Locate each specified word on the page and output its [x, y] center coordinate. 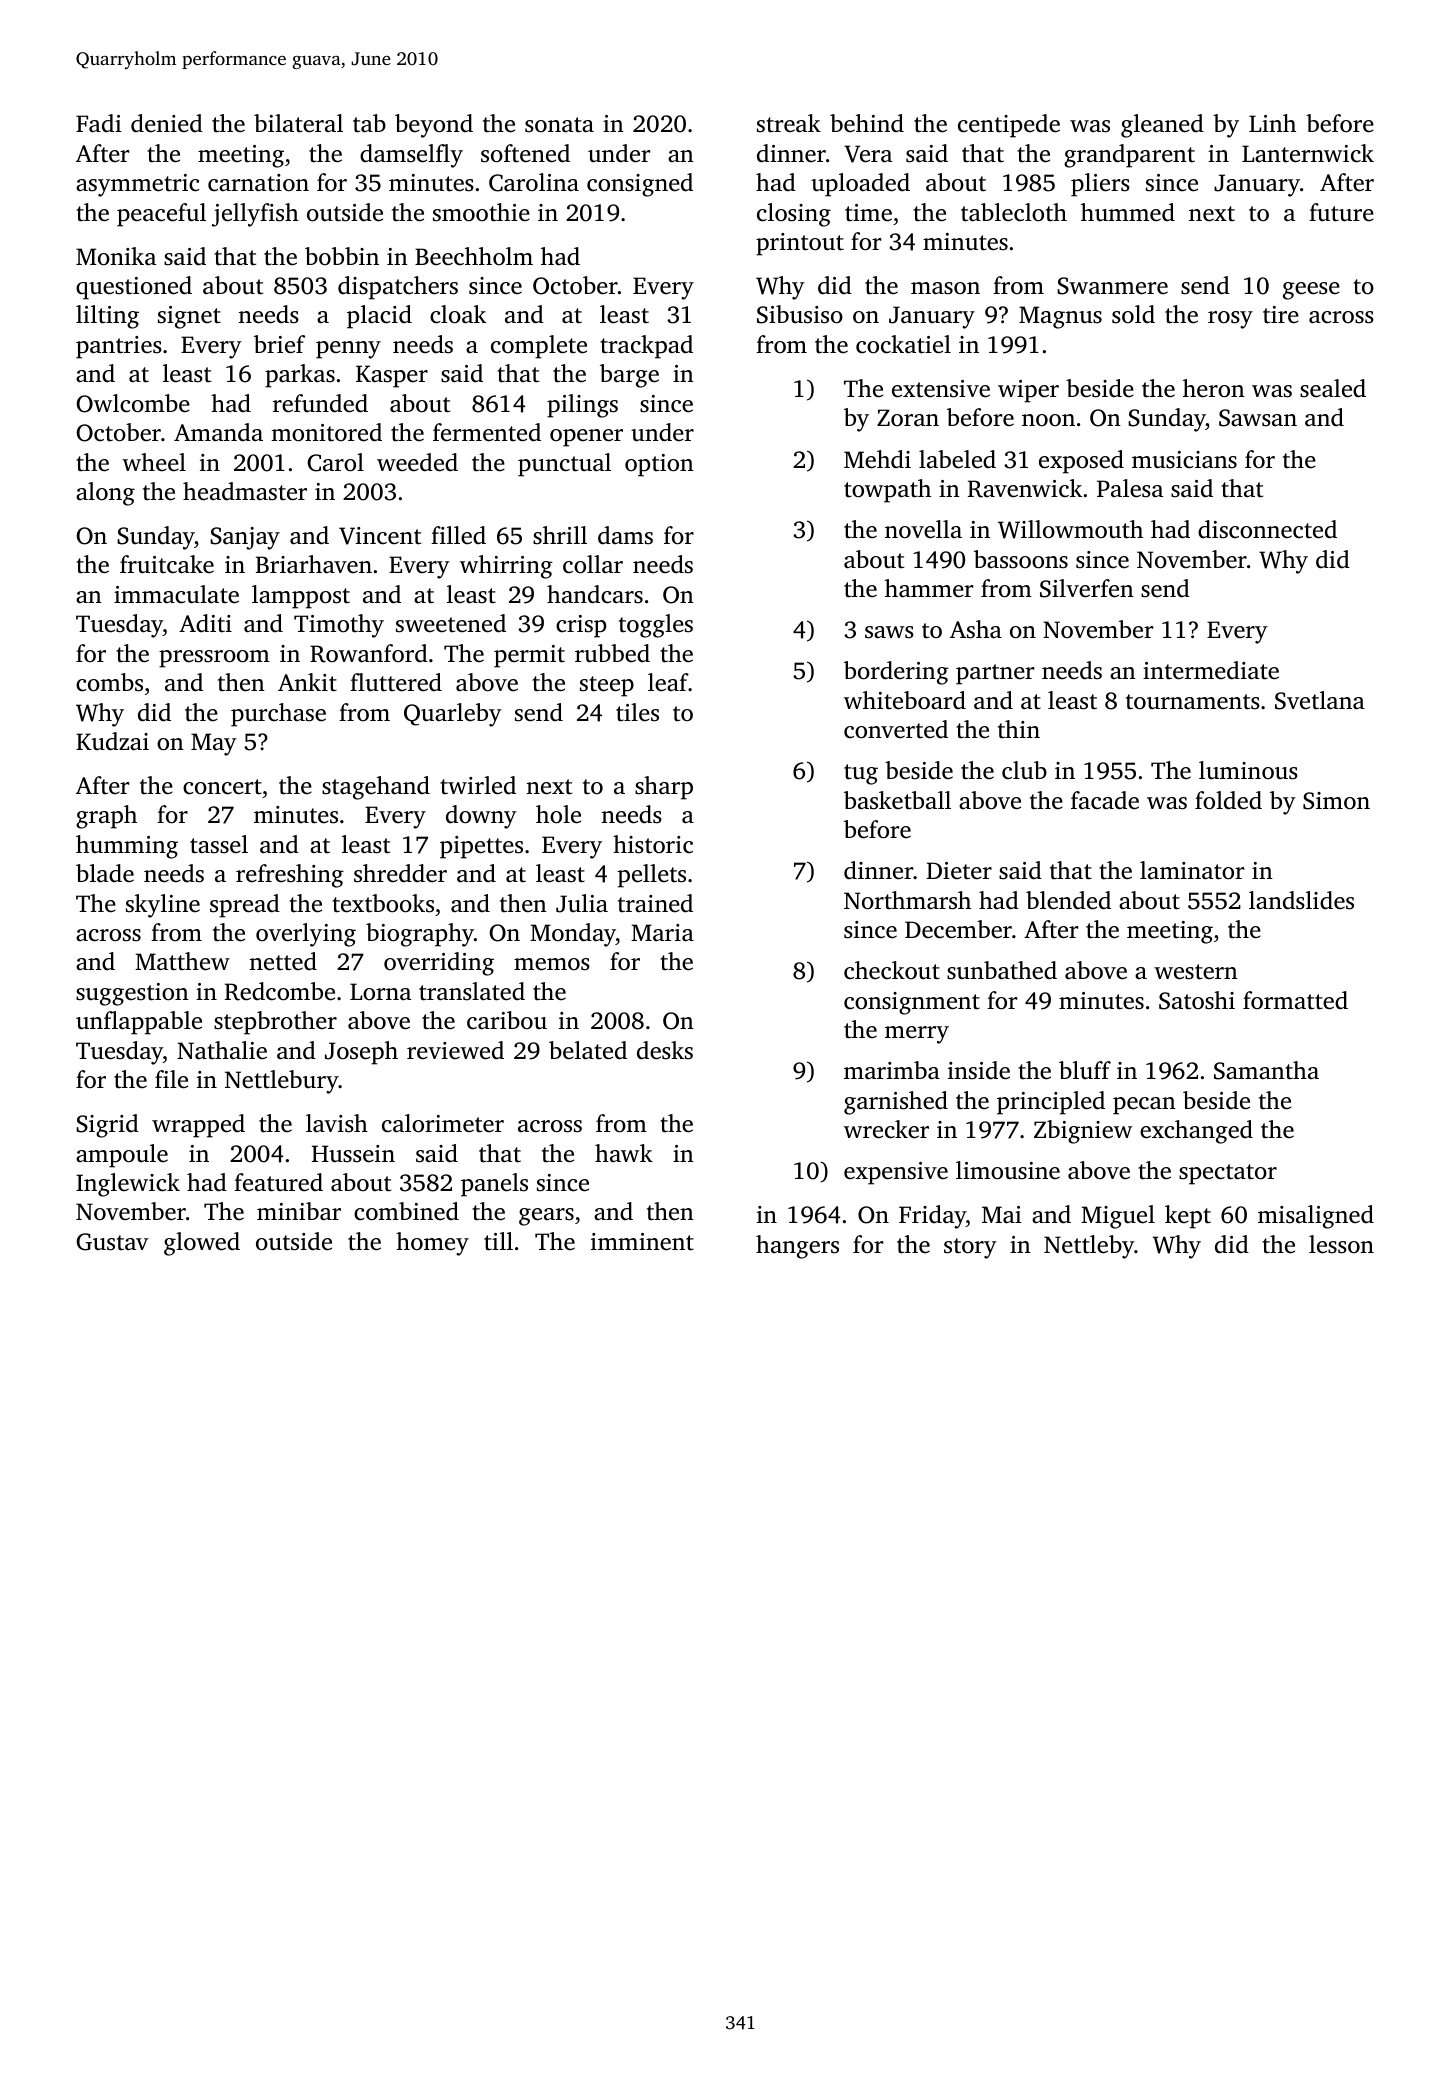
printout [800, 244]
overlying [306, 935]
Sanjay [245, 538]
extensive [941, 389]
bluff [1085, 1070]
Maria [662, 933]
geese [1311, 291]
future [1341, 212]
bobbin [342, 256]
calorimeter [443, 1123]
